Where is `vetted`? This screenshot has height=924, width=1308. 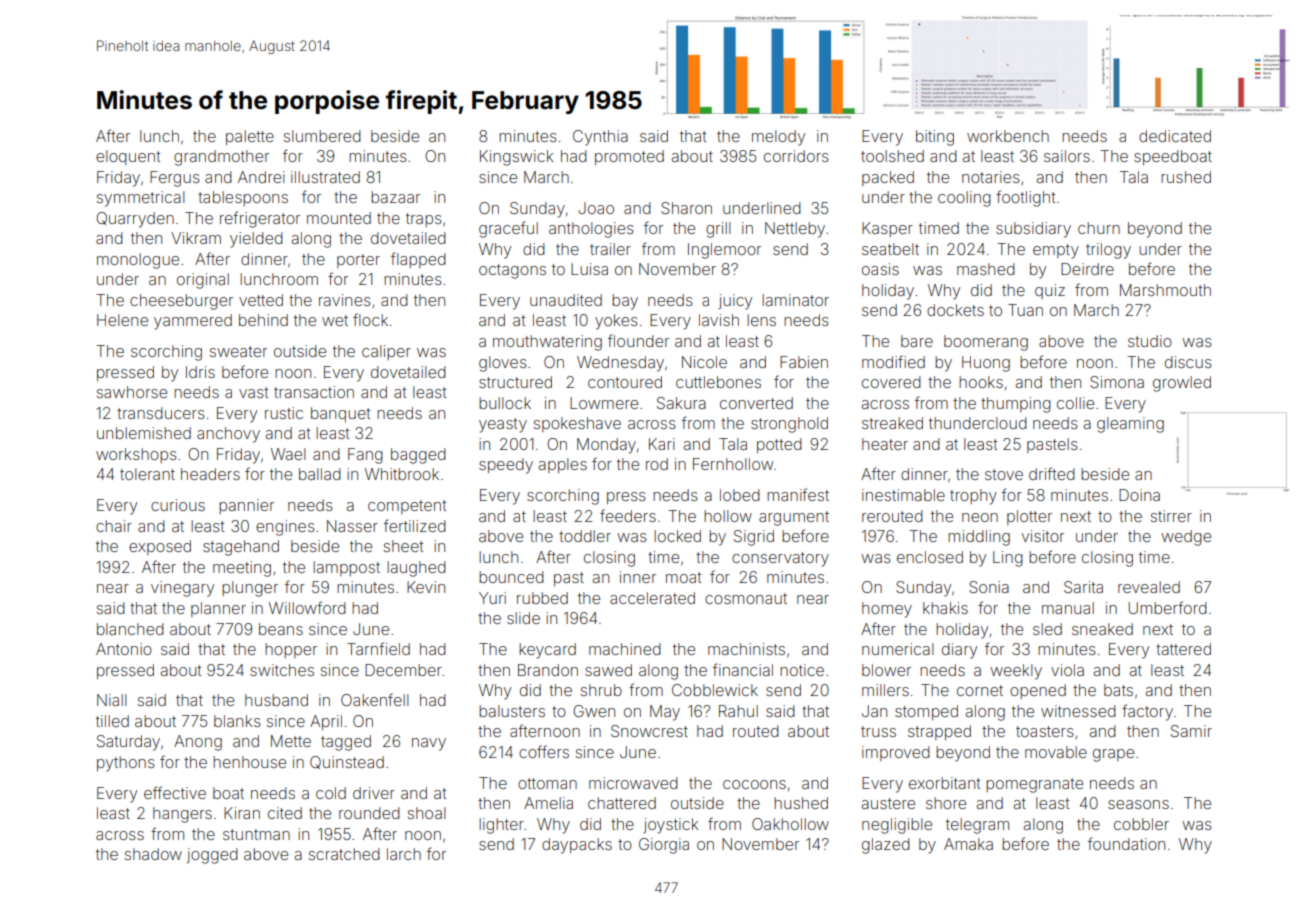 vetted is located at coordinates (261, 300).
